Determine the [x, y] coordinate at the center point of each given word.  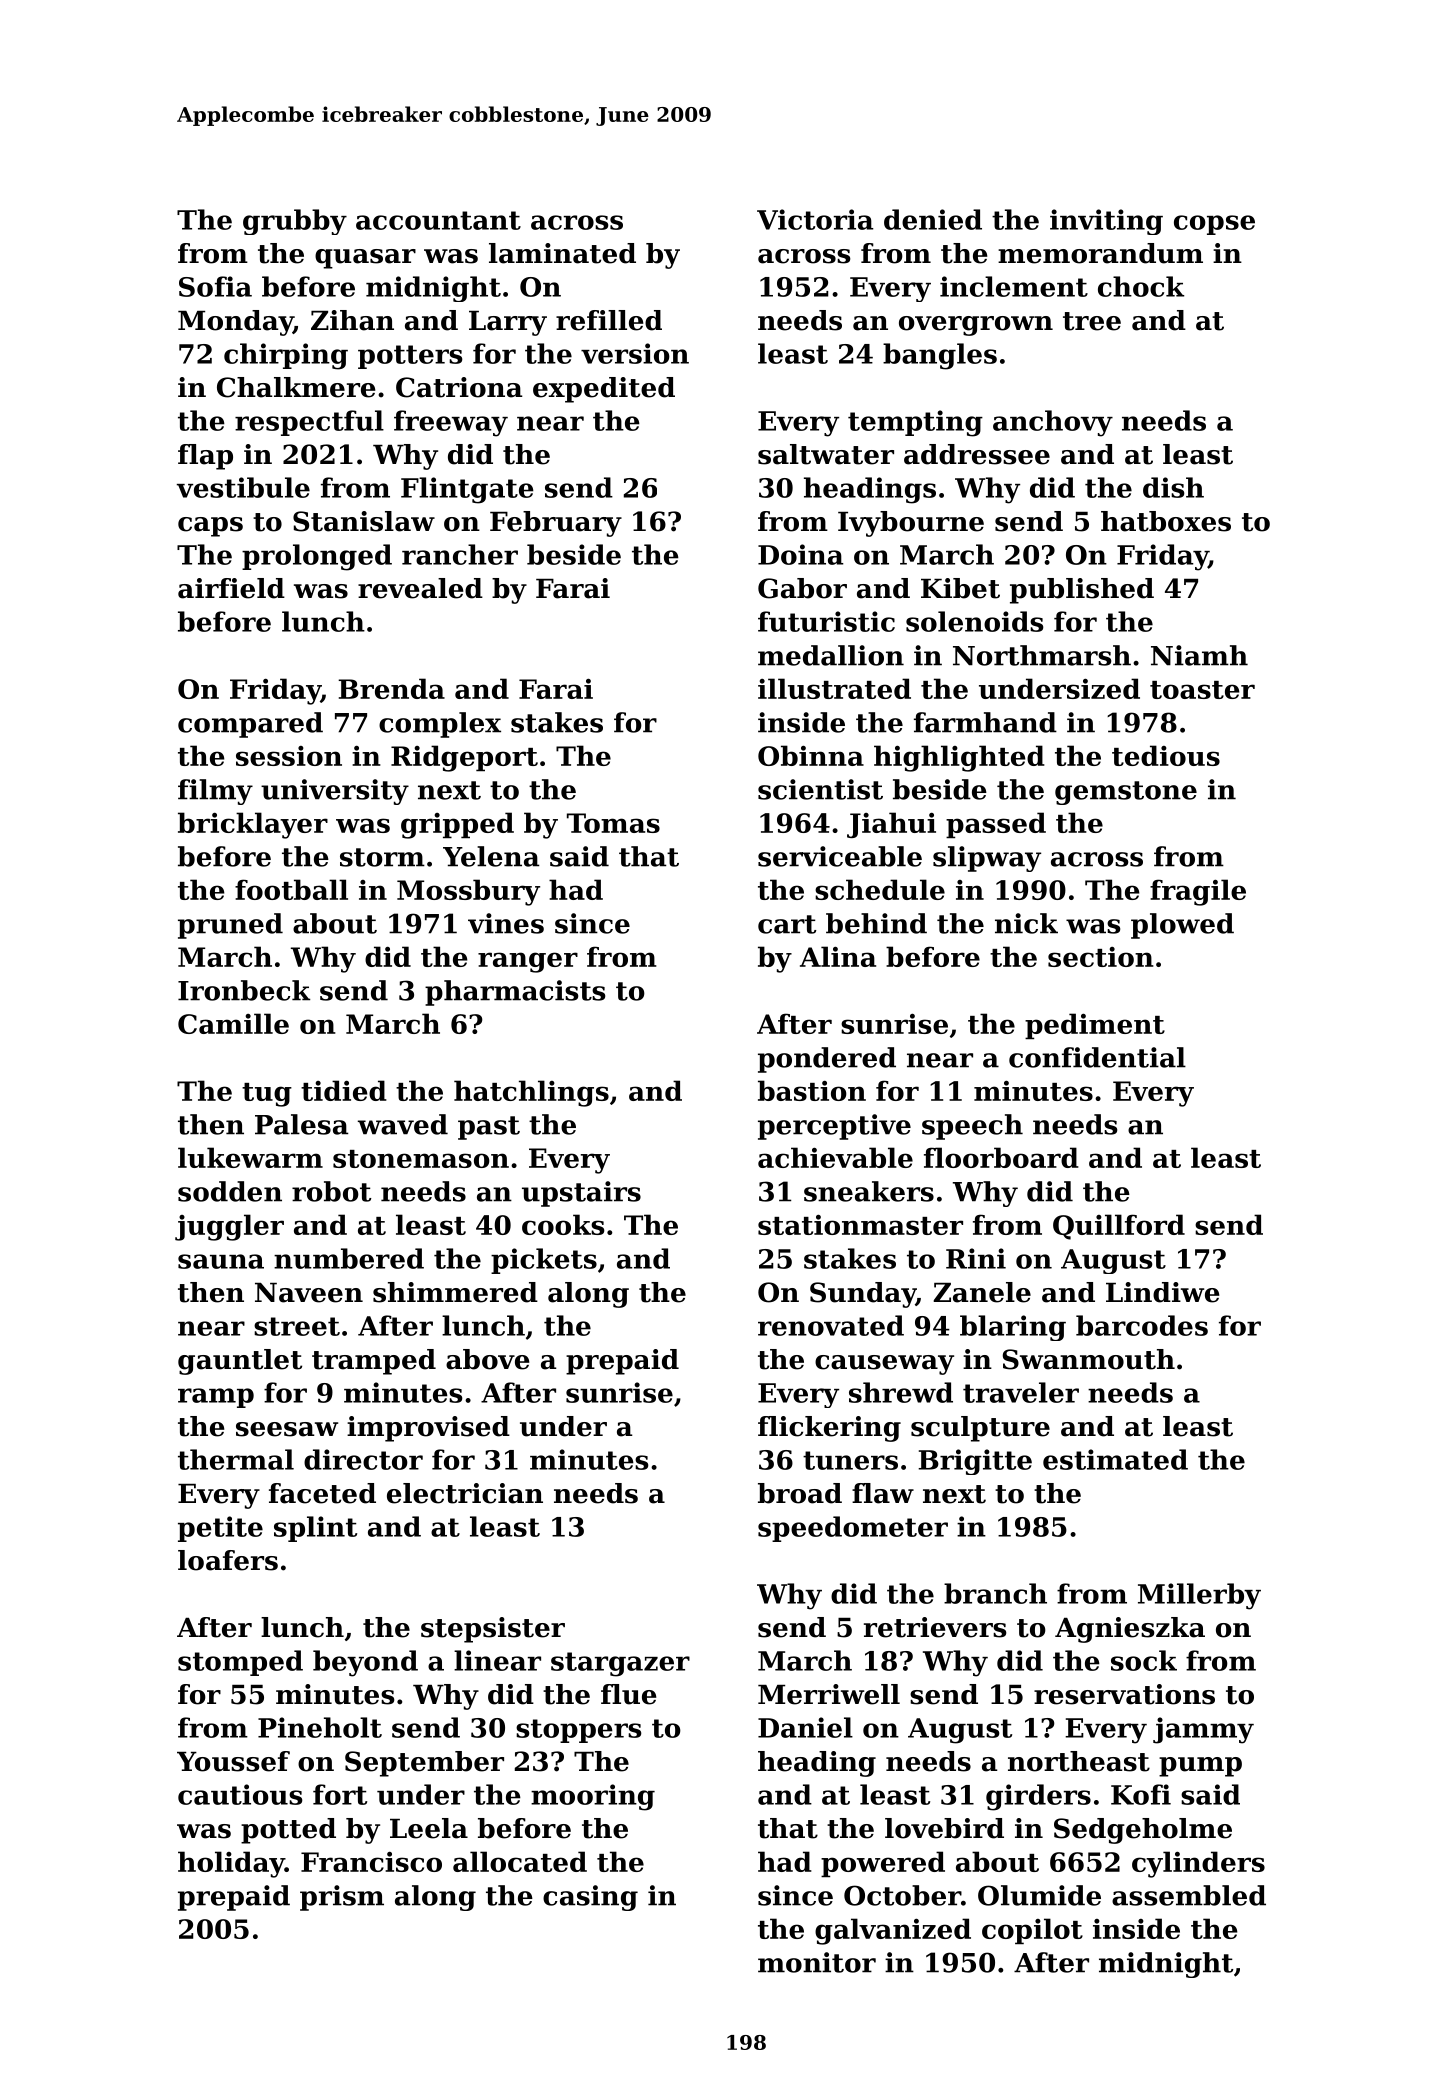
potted [288, 1831]
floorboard [1001, 1157]
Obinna [811, 755]
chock [1141, 286]
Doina [801, 554]
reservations [1124, 1694]
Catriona [459, 387]
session [289, 756]
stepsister [493, 1630]
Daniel [805, 1727]
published [1082, 591]
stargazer [620, 1664]
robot [331, 1191]
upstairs [581, 1194]
